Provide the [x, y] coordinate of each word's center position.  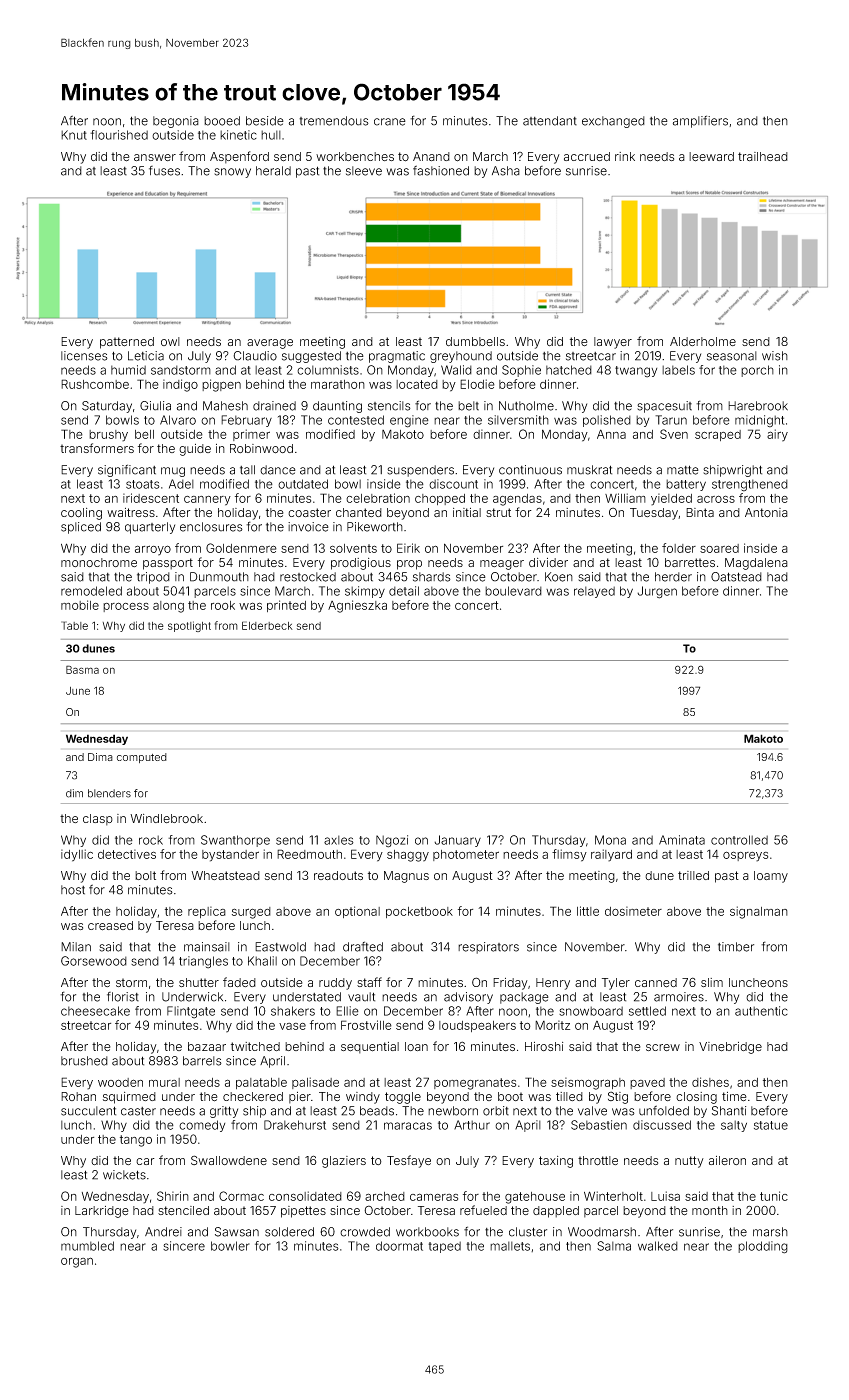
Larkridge [102, 1212]
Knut [74, 135]
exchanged [613, 122]
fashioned [441, 170]
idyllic [77, 855]
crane [390, 122]
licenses [84, 356]
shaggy [408, 856]
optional [357, 912]
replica [207, 912]
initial [467, 512]
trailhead [763, 156]
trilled [693, 875]
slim [712, 982]
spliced [81, 528]
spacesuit [664, 407]
